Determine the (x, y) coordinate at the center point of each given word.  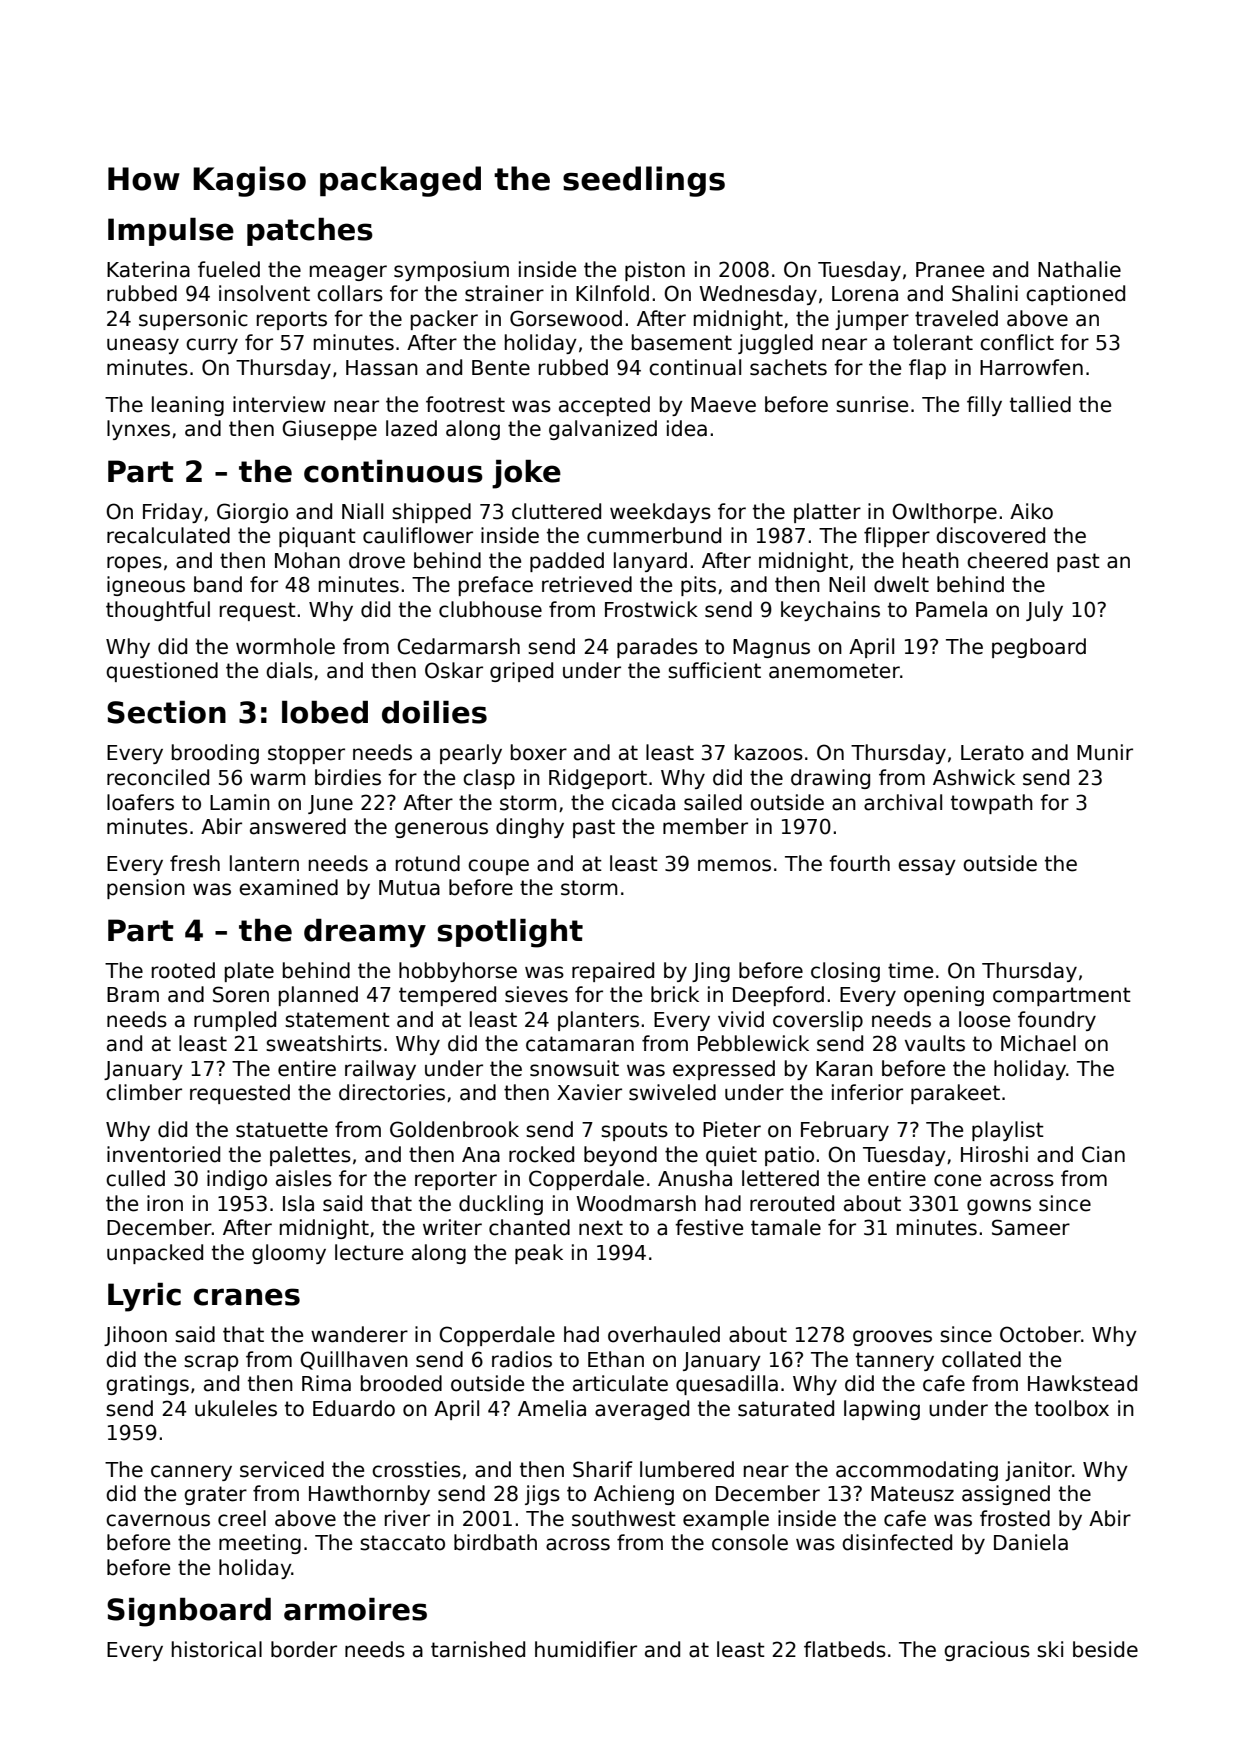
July (1044, 611)
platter (827, 513)
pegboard (1039, 648)
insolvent (264, 293)
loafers (140, 802)
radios (522, 1359)
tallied (1040, 404)
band (218, 584)
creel (242, 1518)
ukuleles (236, 1408)
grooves (892, 1338)
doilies (434, 712)
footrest (465, 404)
